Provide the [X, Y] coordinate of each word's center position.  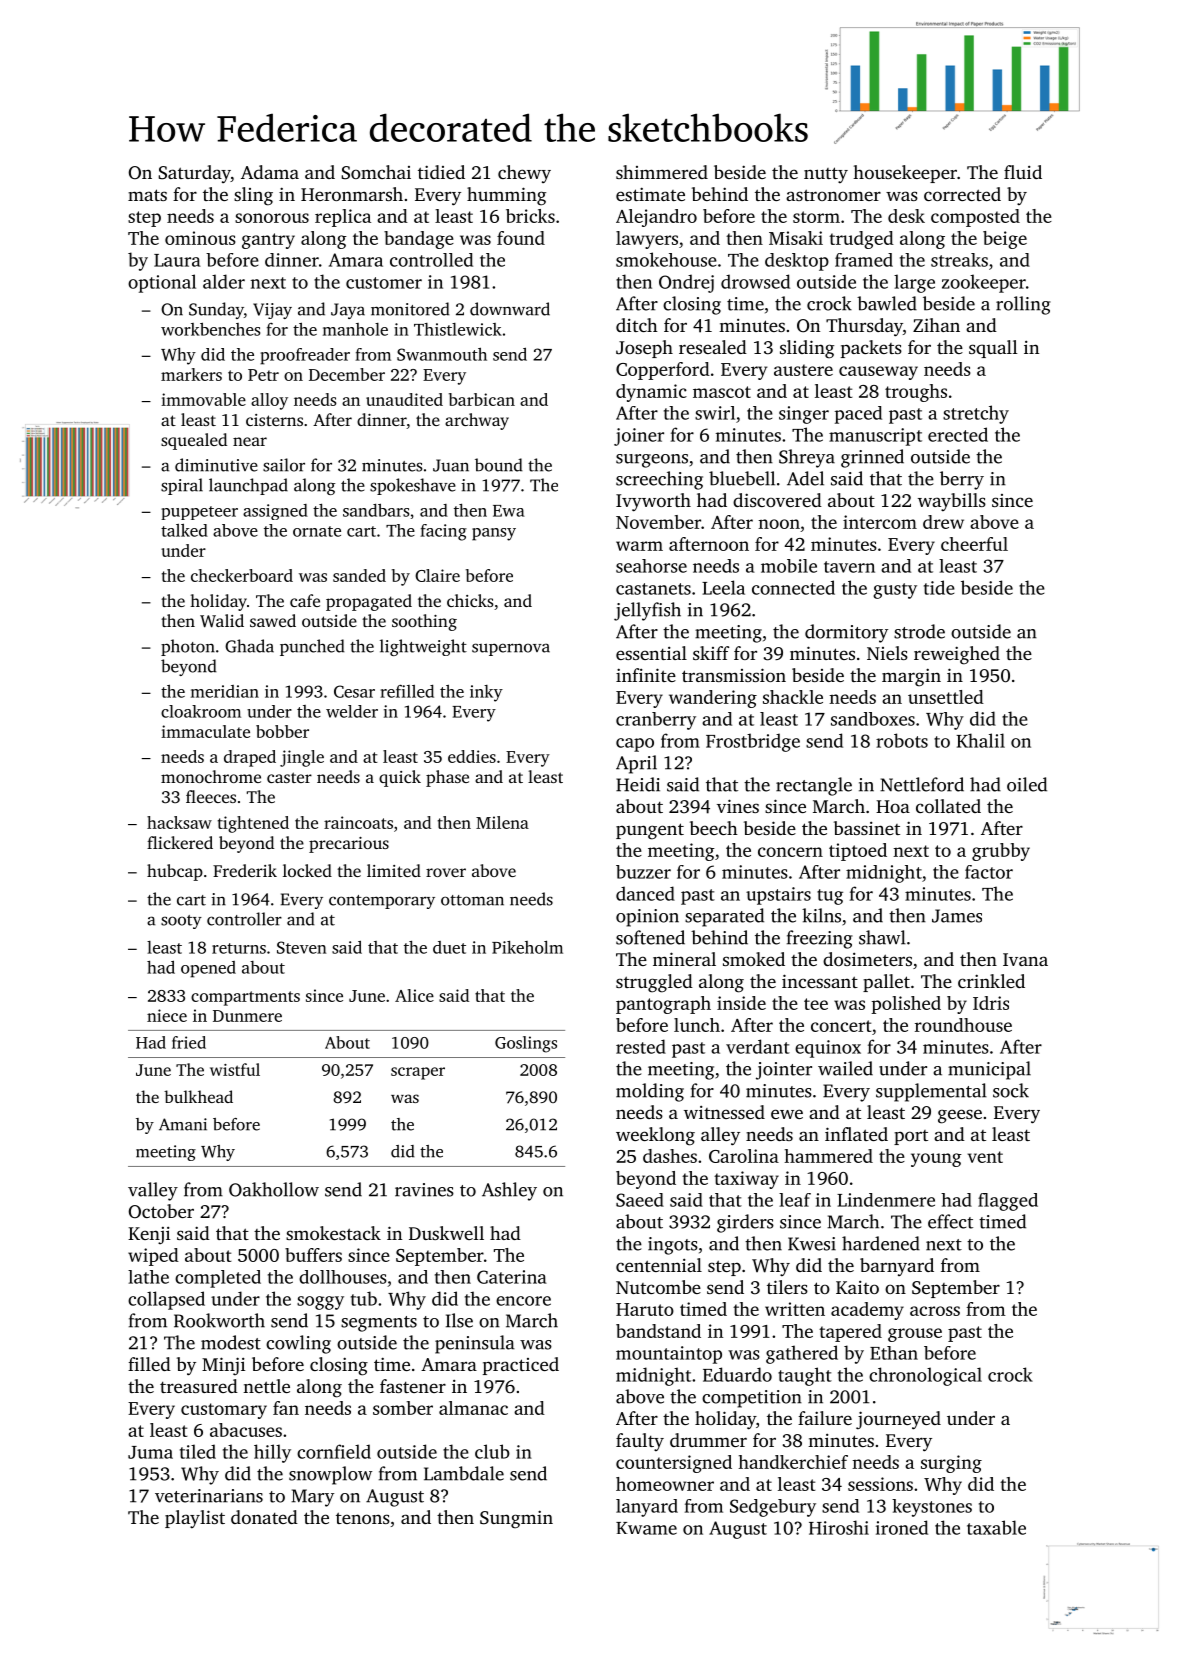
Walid [222, 621]
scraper [418, 1073]
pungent [650, 831]
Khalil [980, 740]
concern [790, 852]
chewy [524, 174]
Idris [991, 1003]
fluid [1023, 172]
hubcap [175, 872]
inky [486, 693]
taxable [996, 1527]
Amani [183, 1124]
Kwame [646, 1528]
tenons [363, 1518]
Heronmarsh [352, 194]
